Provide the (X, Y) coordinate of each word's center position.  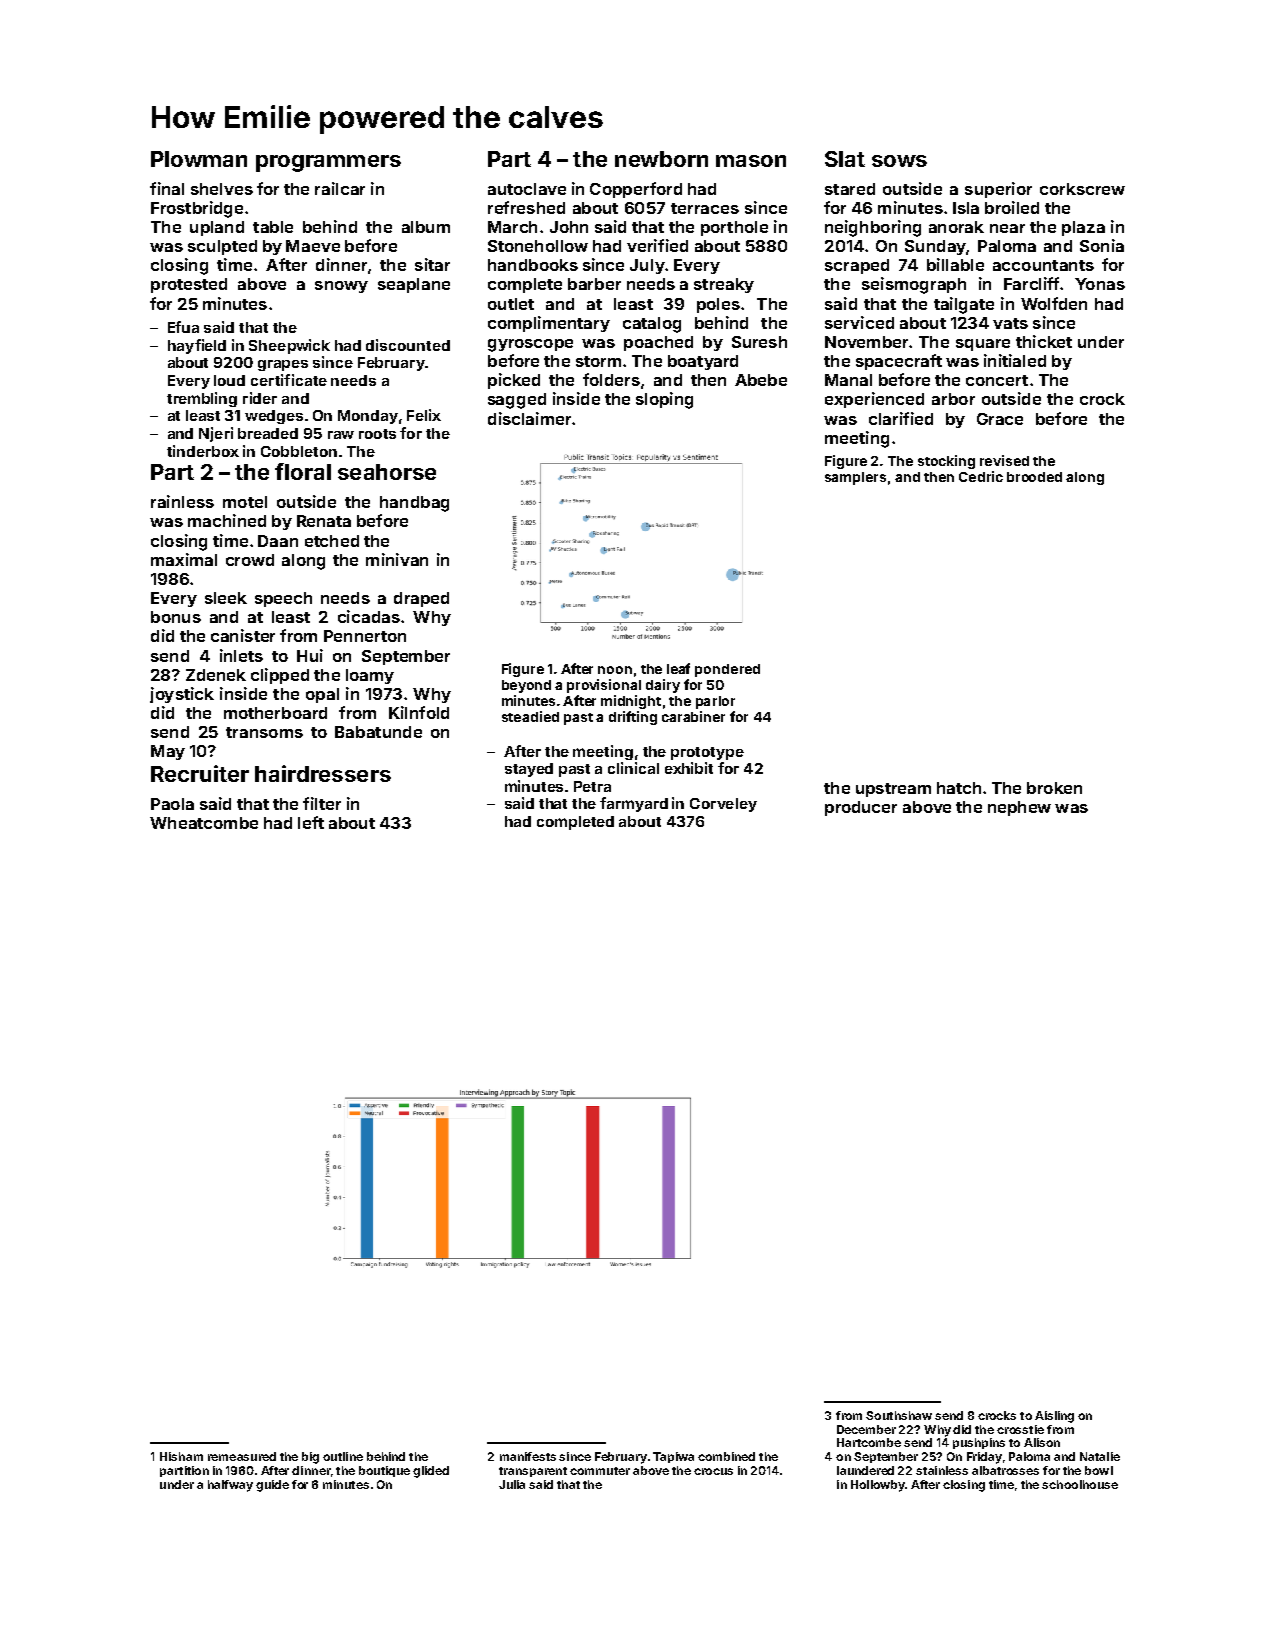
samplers (855, 478)
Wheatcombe (204, 823)
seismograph (914, 285)
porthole (734, 228)
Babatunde (378, 732)
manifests (528, 1456)
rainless (182, 501)
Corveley (723, 805)
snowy (341, 287)
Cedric (981, 476)
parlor (715, 702)
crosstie (1020, 1429)
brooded (1034, 477)
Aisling (1054, 1417)
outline (343, 1456)
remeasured (242, 1456)
